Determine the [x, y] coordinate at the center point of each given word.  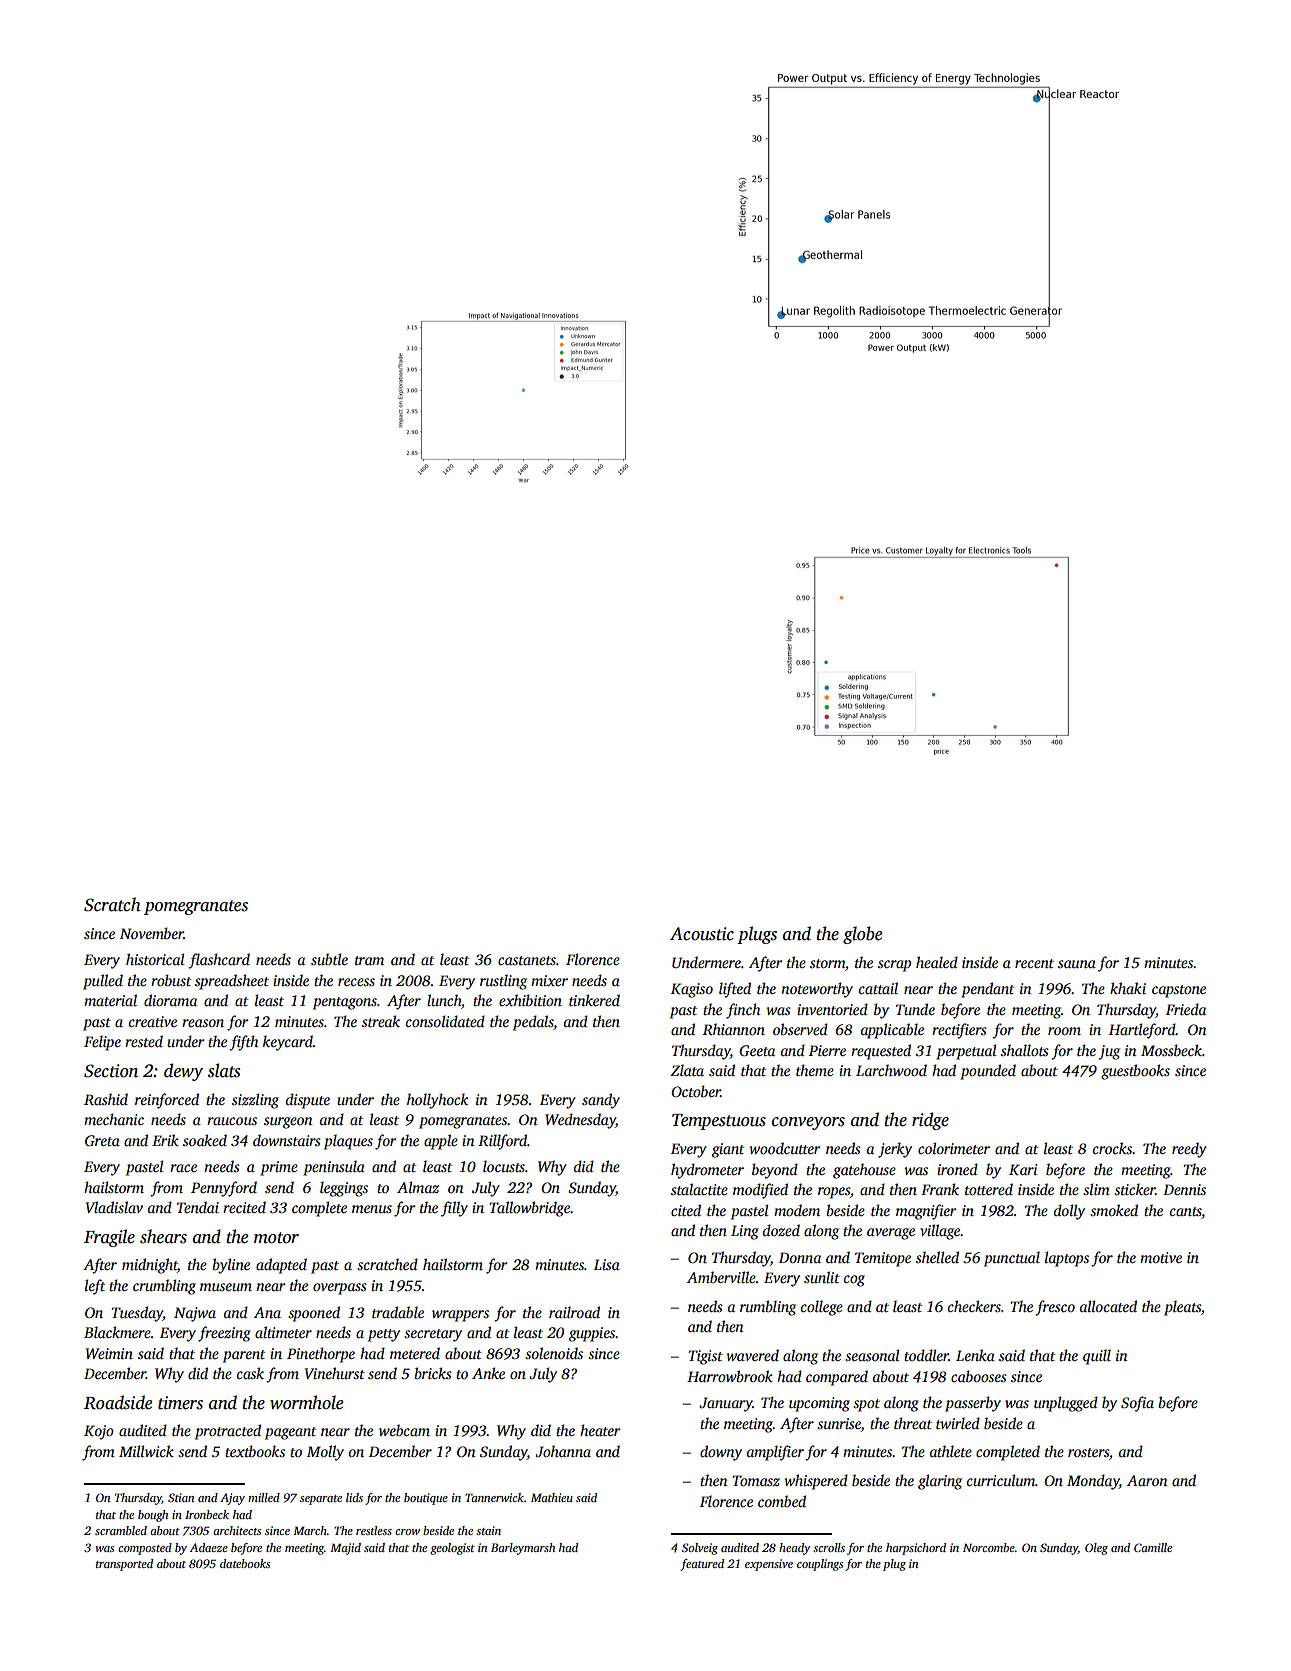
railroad [574, 1312]
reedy [1189, 1150]
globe [862, 935]
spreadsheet [232, 982]
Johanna [563, 1451]
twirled [958, 1423]
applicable [892, 1031]
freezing [224, 1334]
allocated [1108, 1306]
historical [155, 959]
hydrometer [707, 1171]
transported [124, 1565]
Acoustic [702, 934]
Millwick [146, 1451]
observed [800, 1029]
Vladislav [114, 1207]
